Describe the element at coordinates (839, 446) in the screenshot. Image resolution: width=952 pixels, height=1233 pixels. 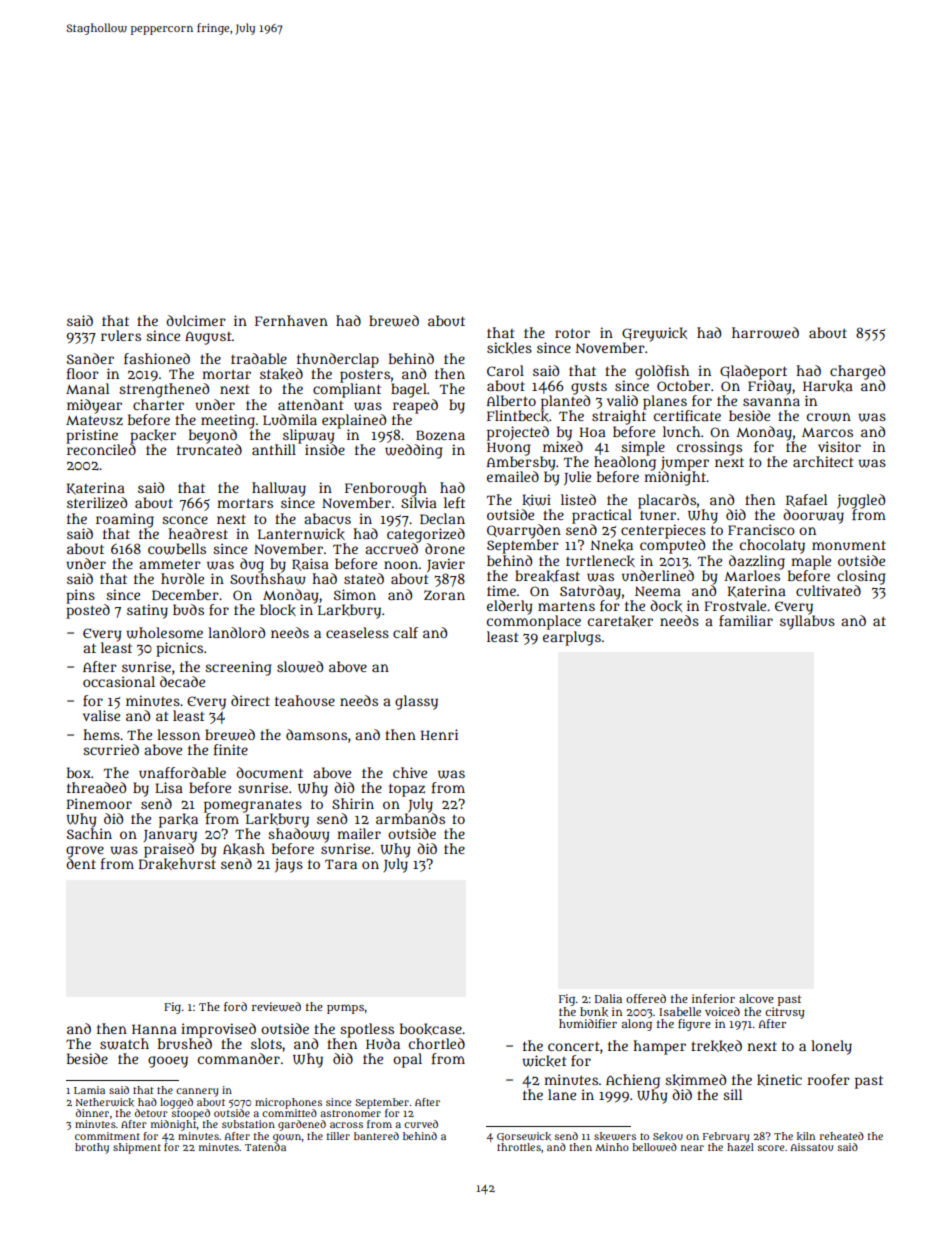
I see `visitor` at that location.
